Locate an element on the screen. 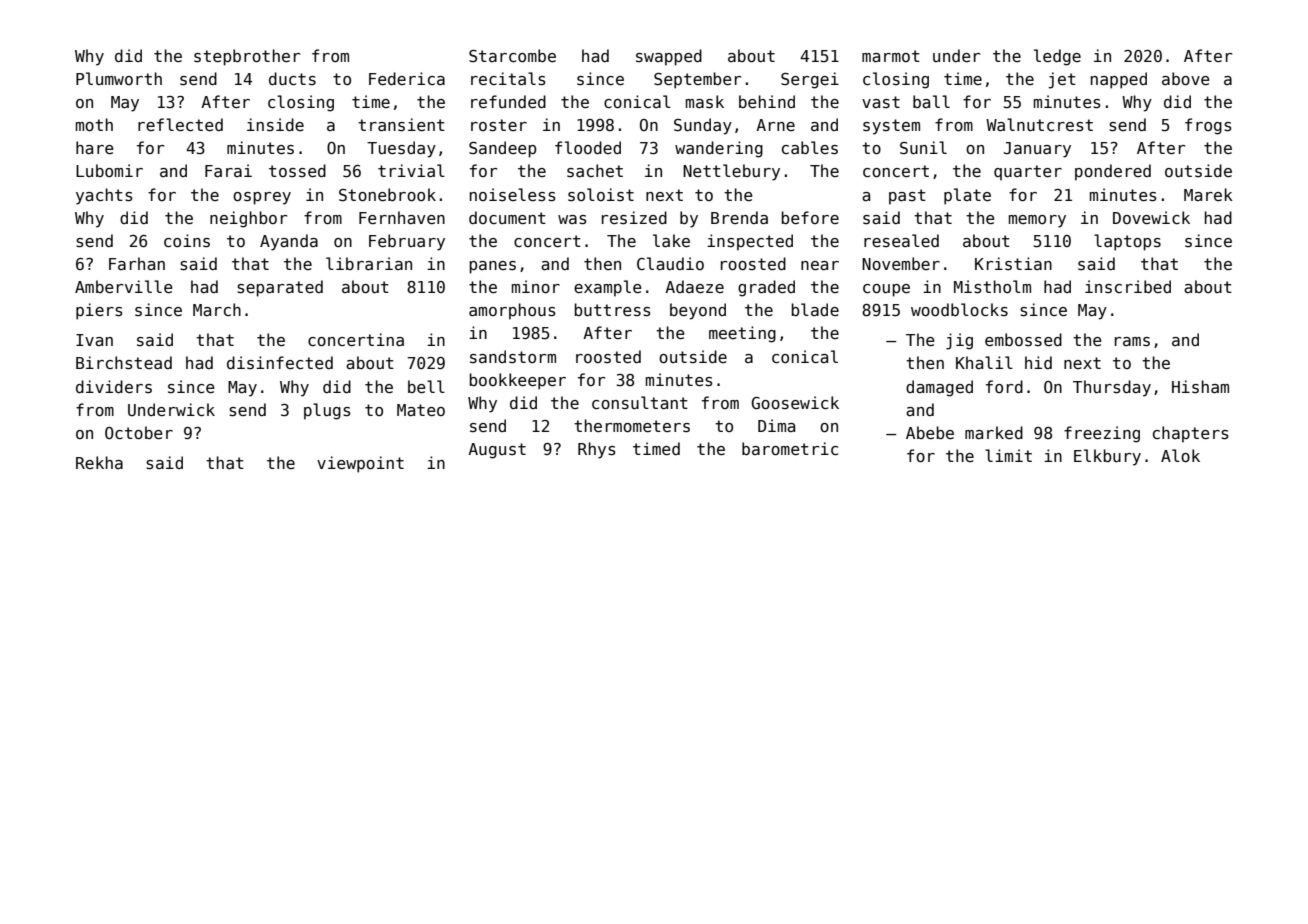  thermometers is located at coordinates (632, 426).
